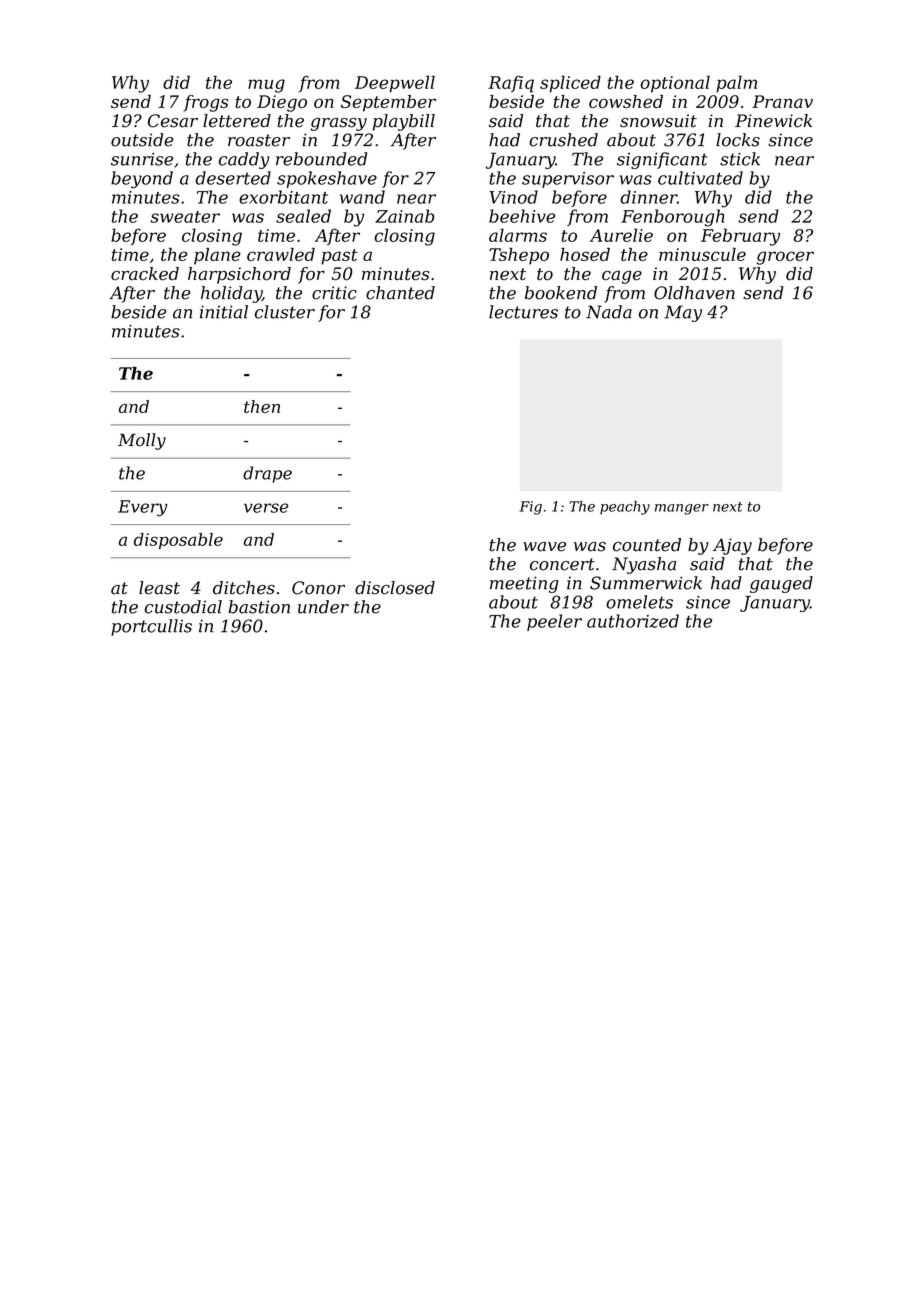 The image size is (924, 1311). I want to click on roaster, so click(259, 140).
